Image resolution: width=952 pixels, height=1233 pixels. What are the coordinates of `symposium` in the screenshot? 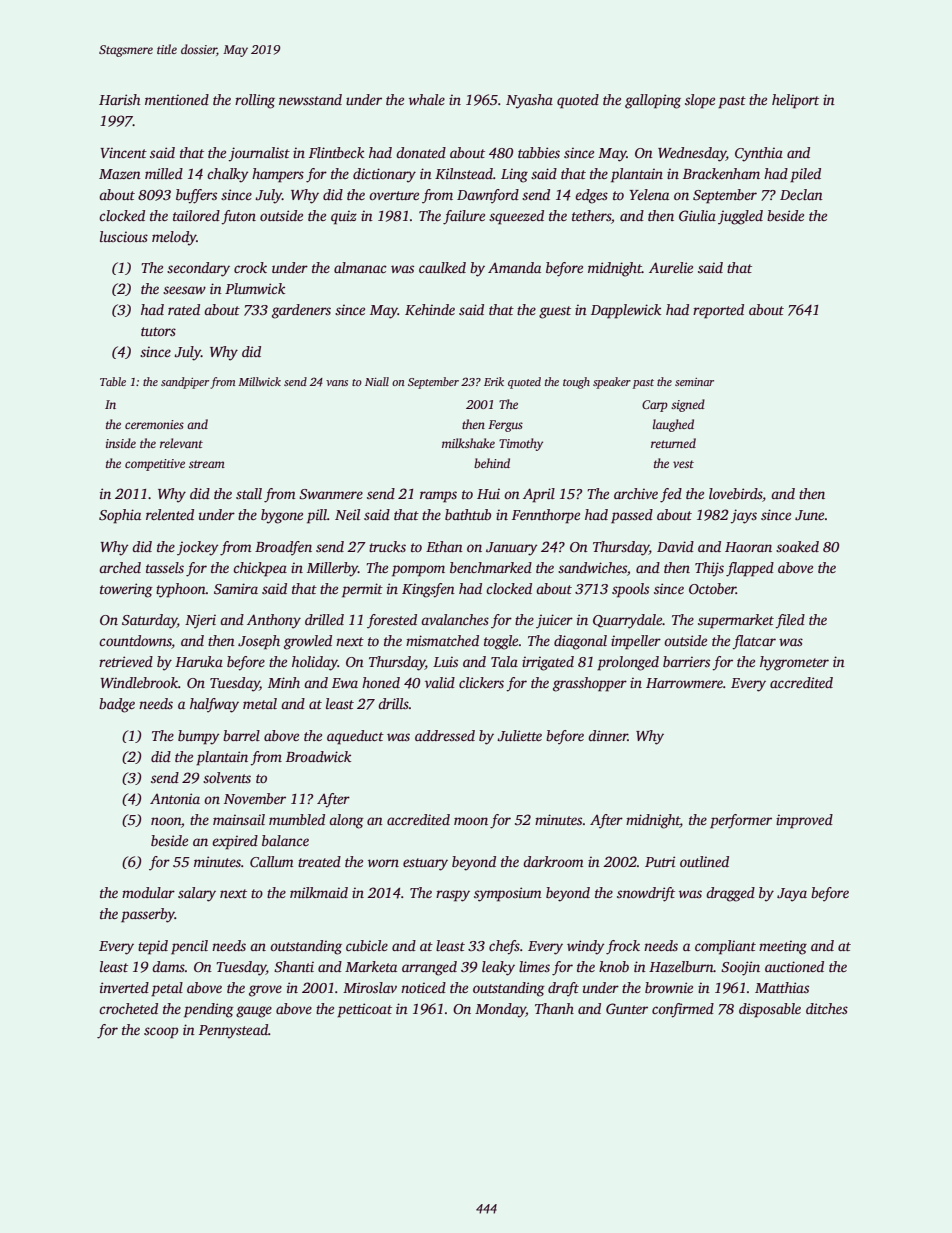 It's located at (508, 894).
